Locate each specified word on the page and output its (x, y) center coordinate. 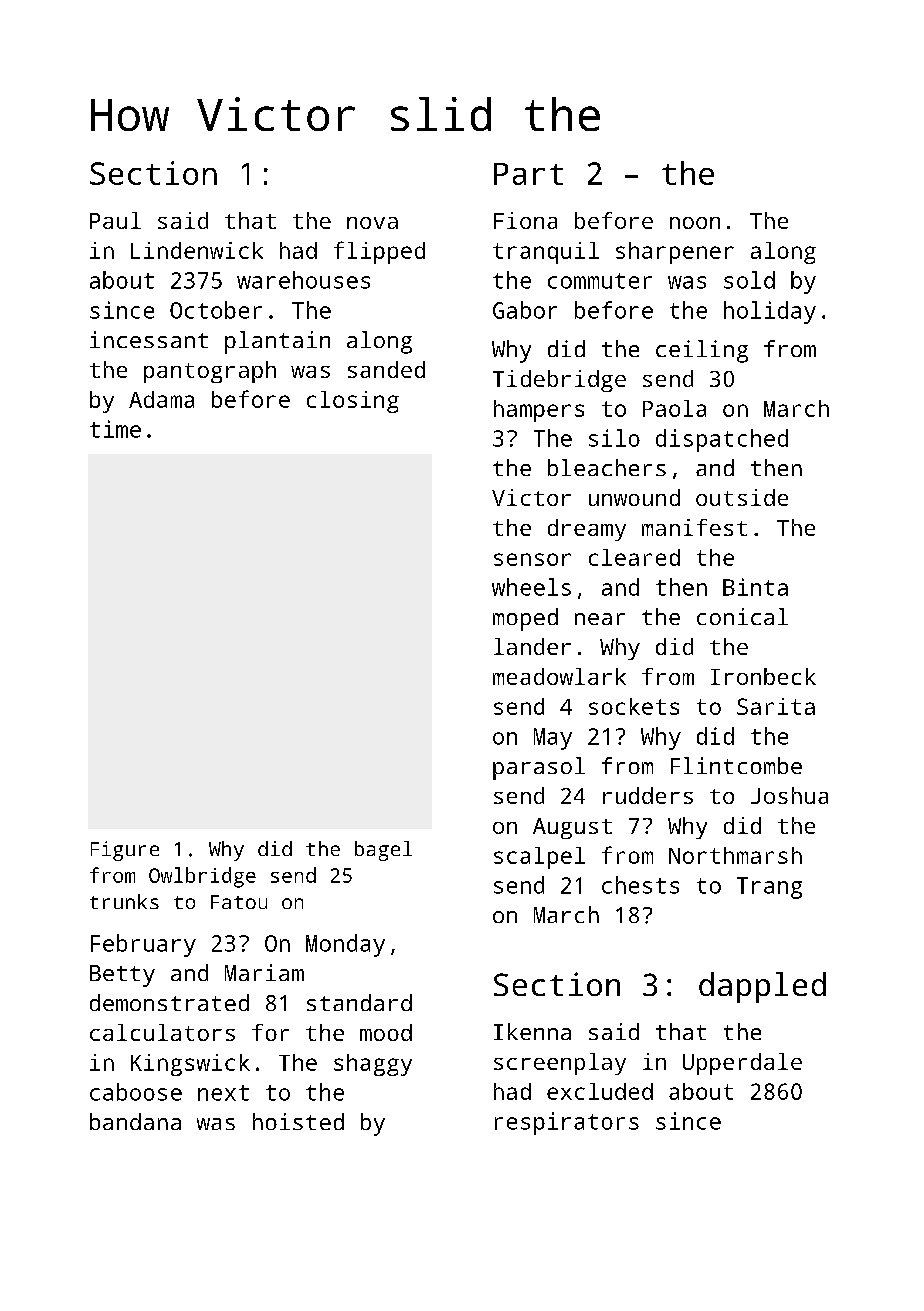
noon (695, 223)
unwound (634, 497)
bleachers (607, 467)
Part (528, 174)
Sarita (776, 706)
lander (532, 646)
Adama (161, 399)
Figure (125, 851)
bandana (135, 1121)
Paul (115, 220)
